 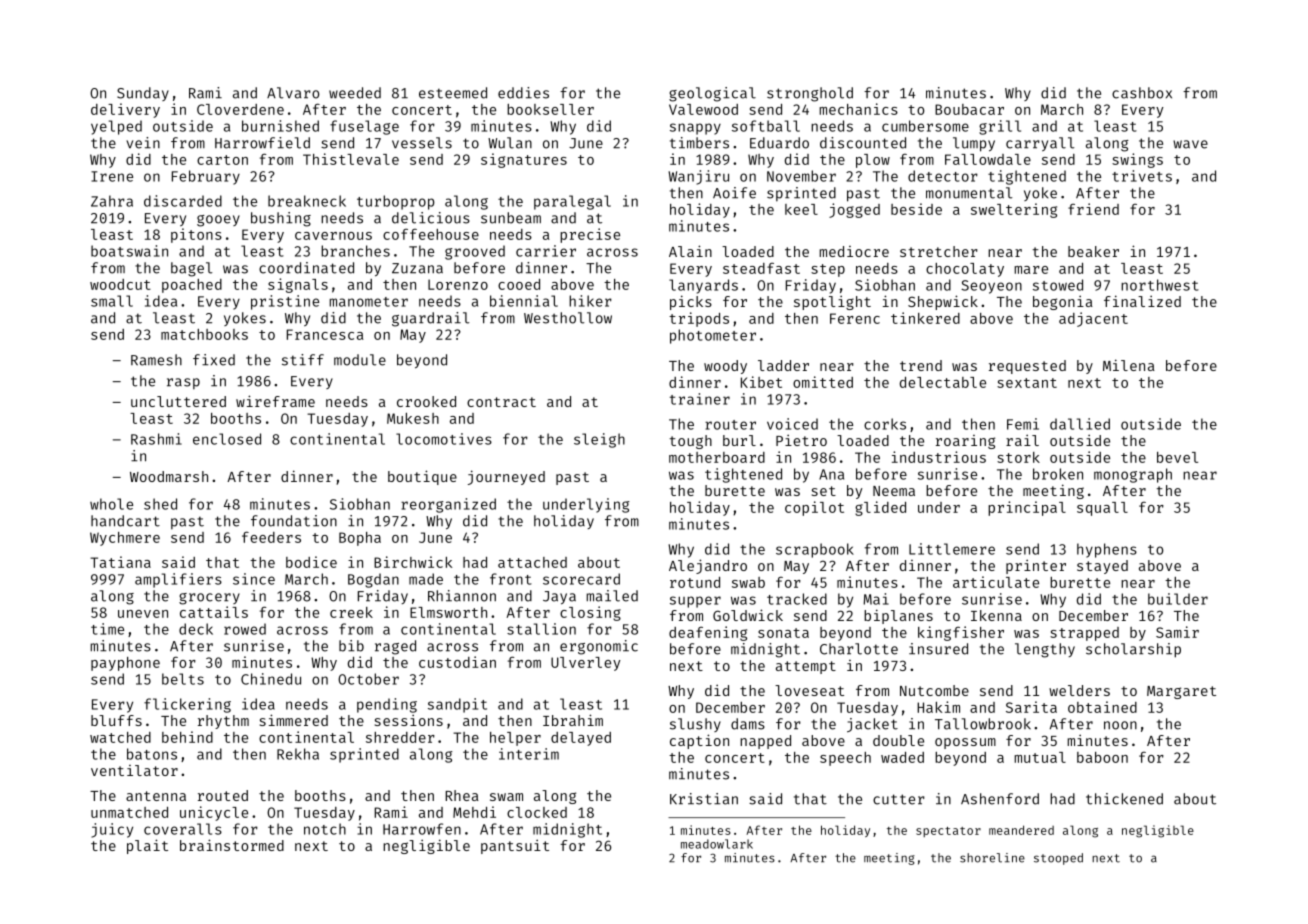 I want to click on stooped, so click(x=1058, y=859).
